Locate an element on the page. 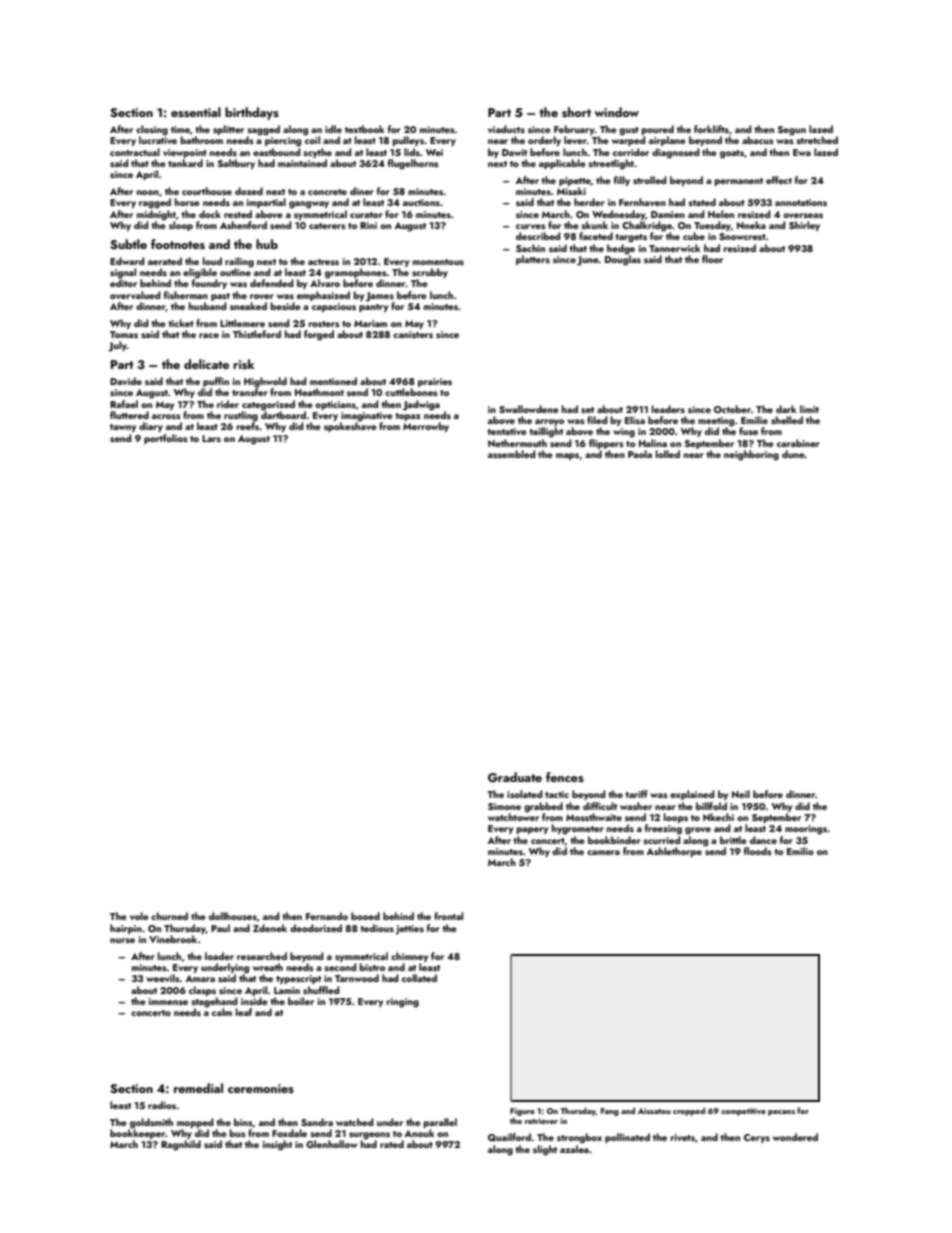  birthdays is located at coordinates (252, 113).
